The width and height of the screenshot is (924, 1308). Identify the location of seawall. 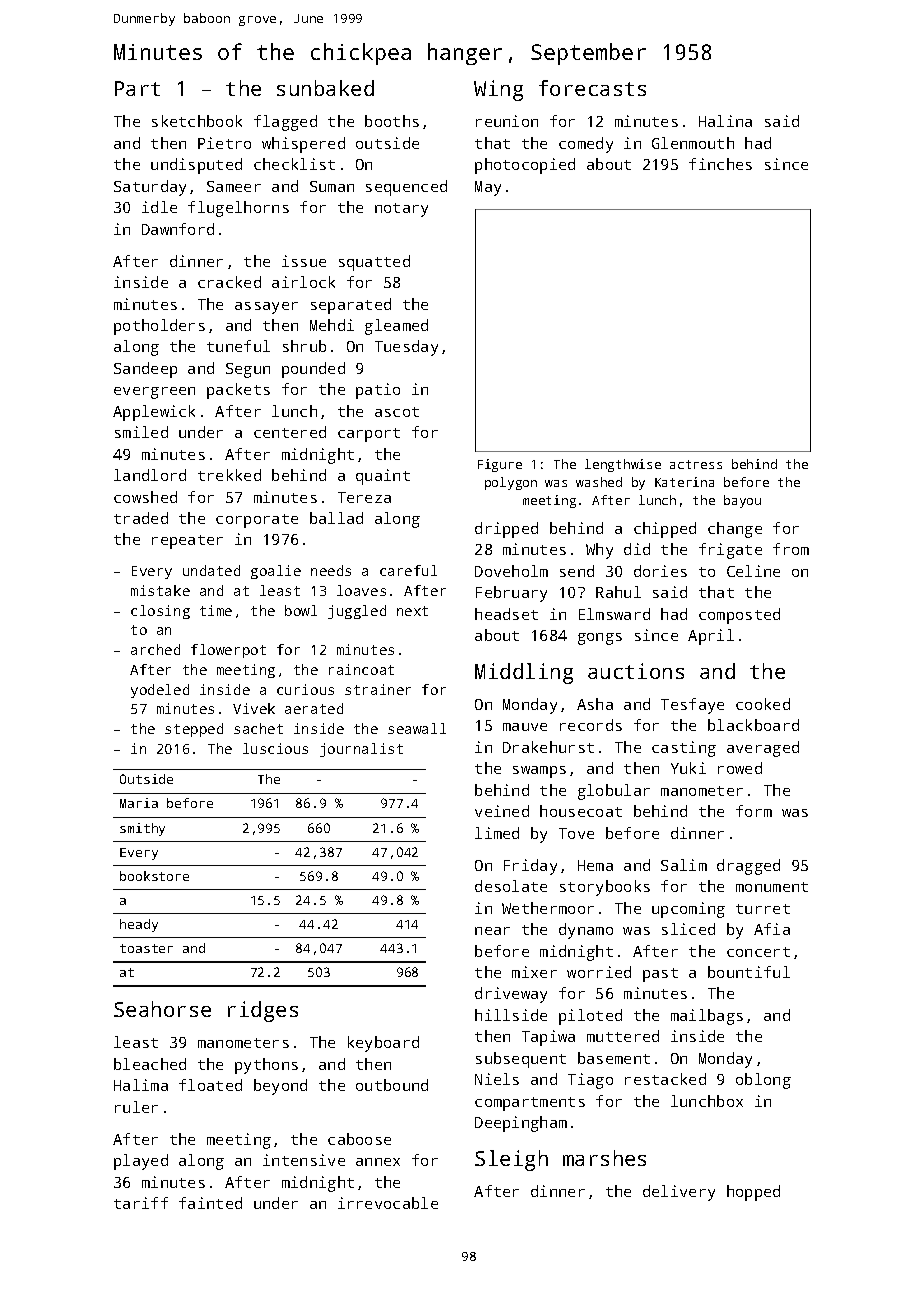
(417, 728).
